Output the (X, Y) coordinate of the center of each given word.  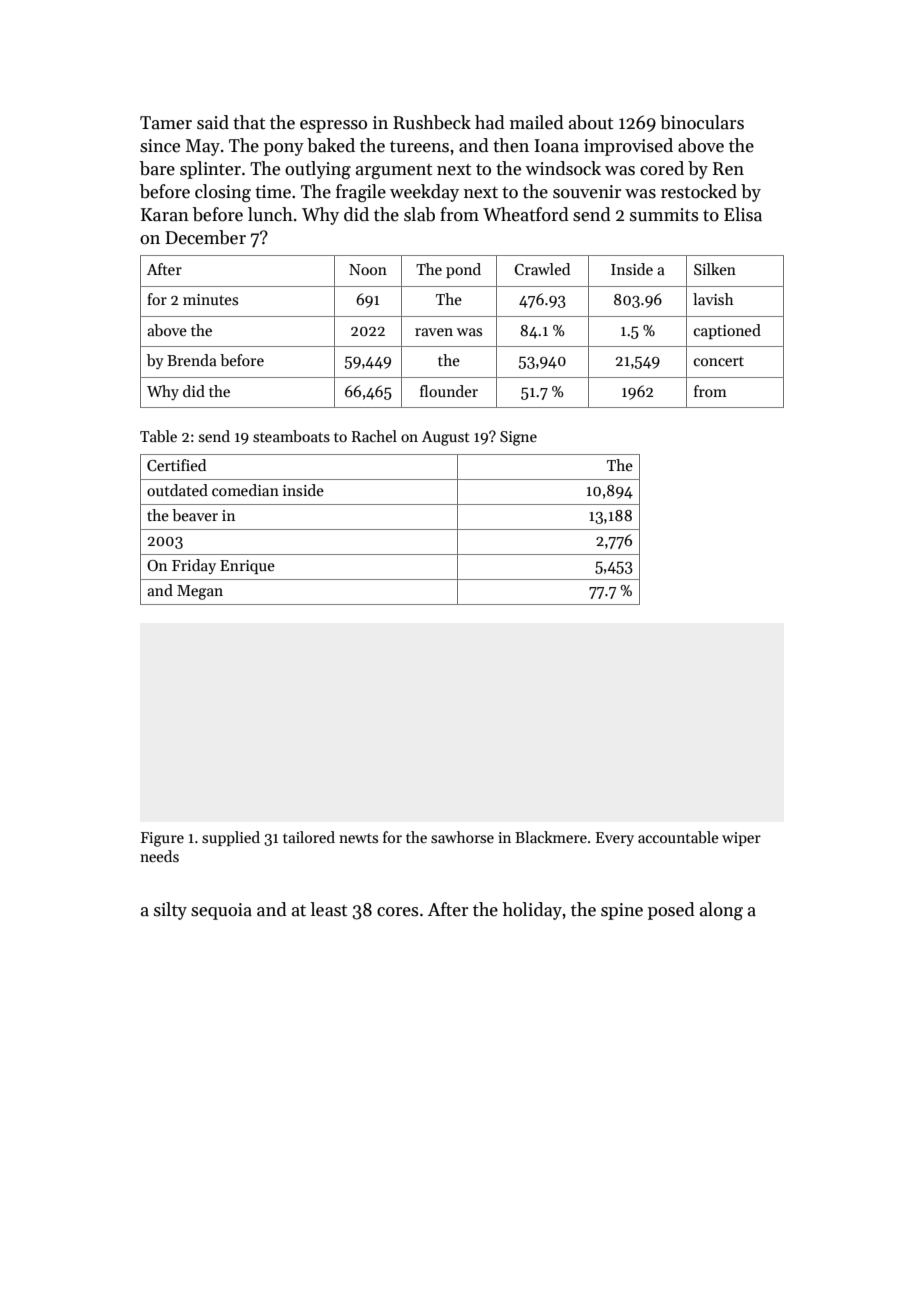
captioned (727, 331)
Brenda (192, 360)
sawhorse (462, 837)
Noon (368, 269)
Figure (162, 839)
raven (434, 332)
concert (719, 361)
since (160, 146)
